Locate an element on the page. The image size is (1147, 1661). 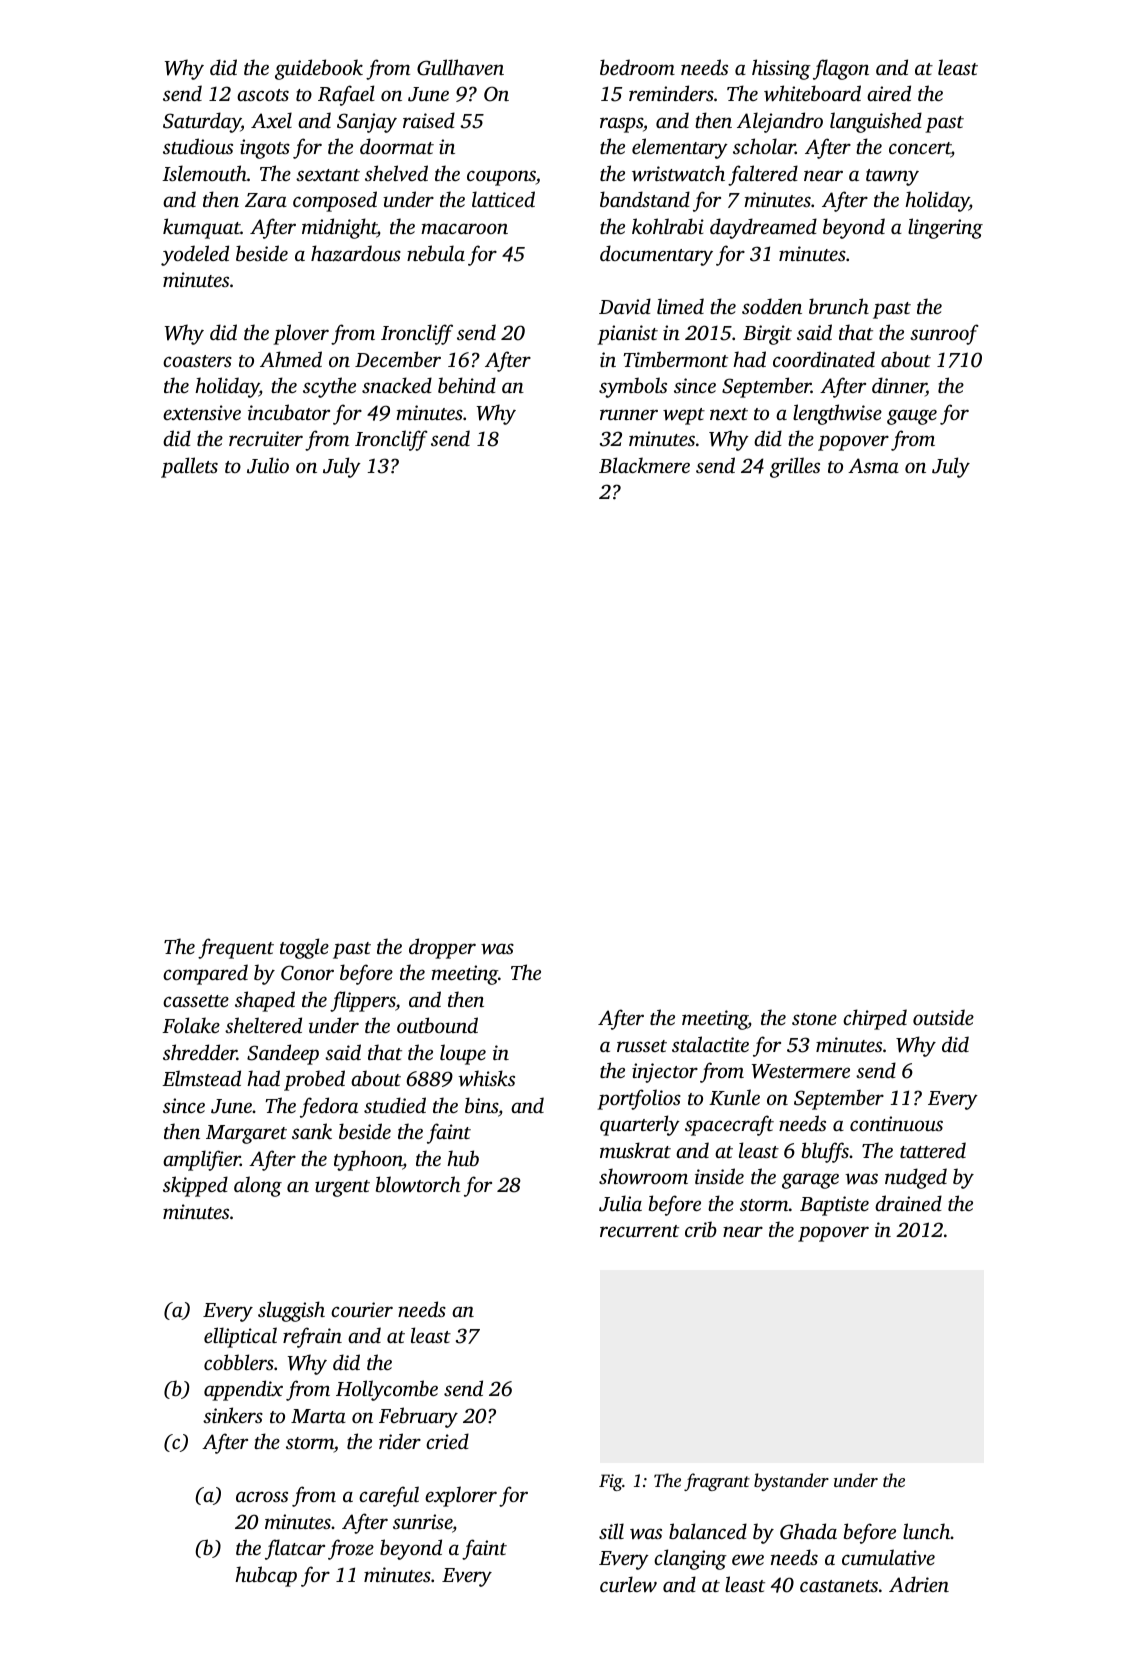
Gullhaven is located at coordinates (460, 67).
